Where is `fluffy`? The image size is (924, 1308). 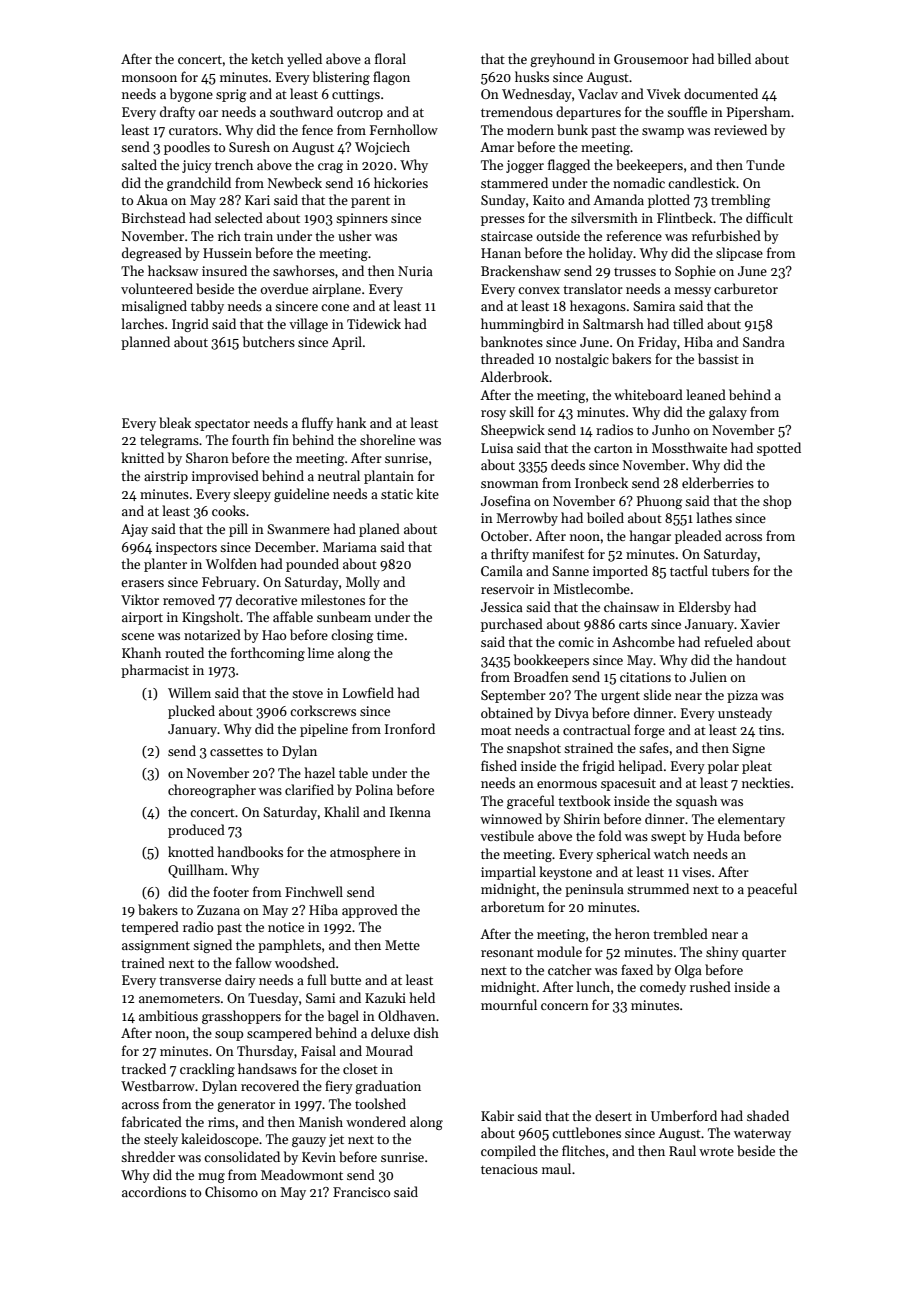 fluffy is located at coordinates (317, 424).
